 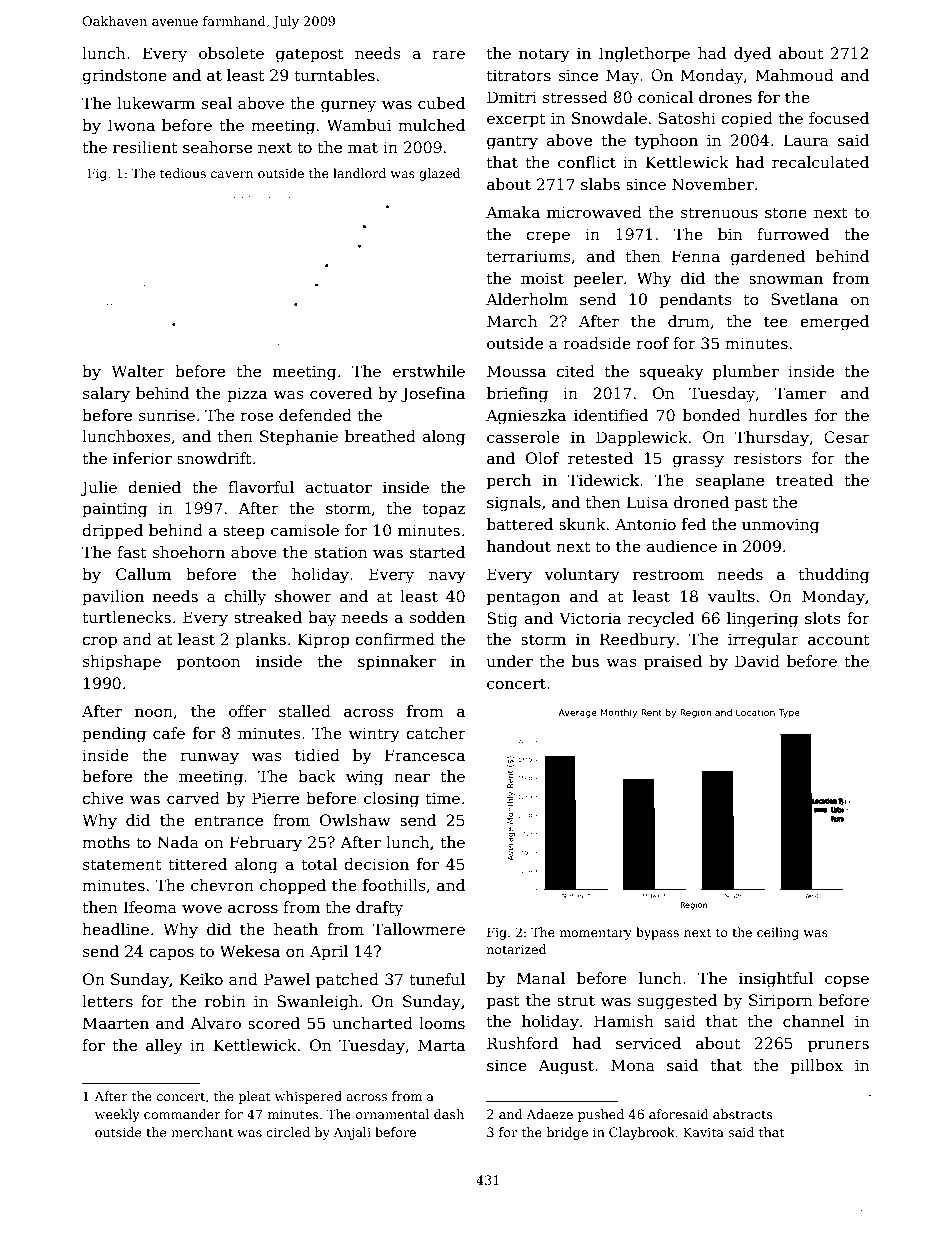 What do you see at coordinates (334, 75) in the page?
I see `turntables` at bounding box center [334, 75].
